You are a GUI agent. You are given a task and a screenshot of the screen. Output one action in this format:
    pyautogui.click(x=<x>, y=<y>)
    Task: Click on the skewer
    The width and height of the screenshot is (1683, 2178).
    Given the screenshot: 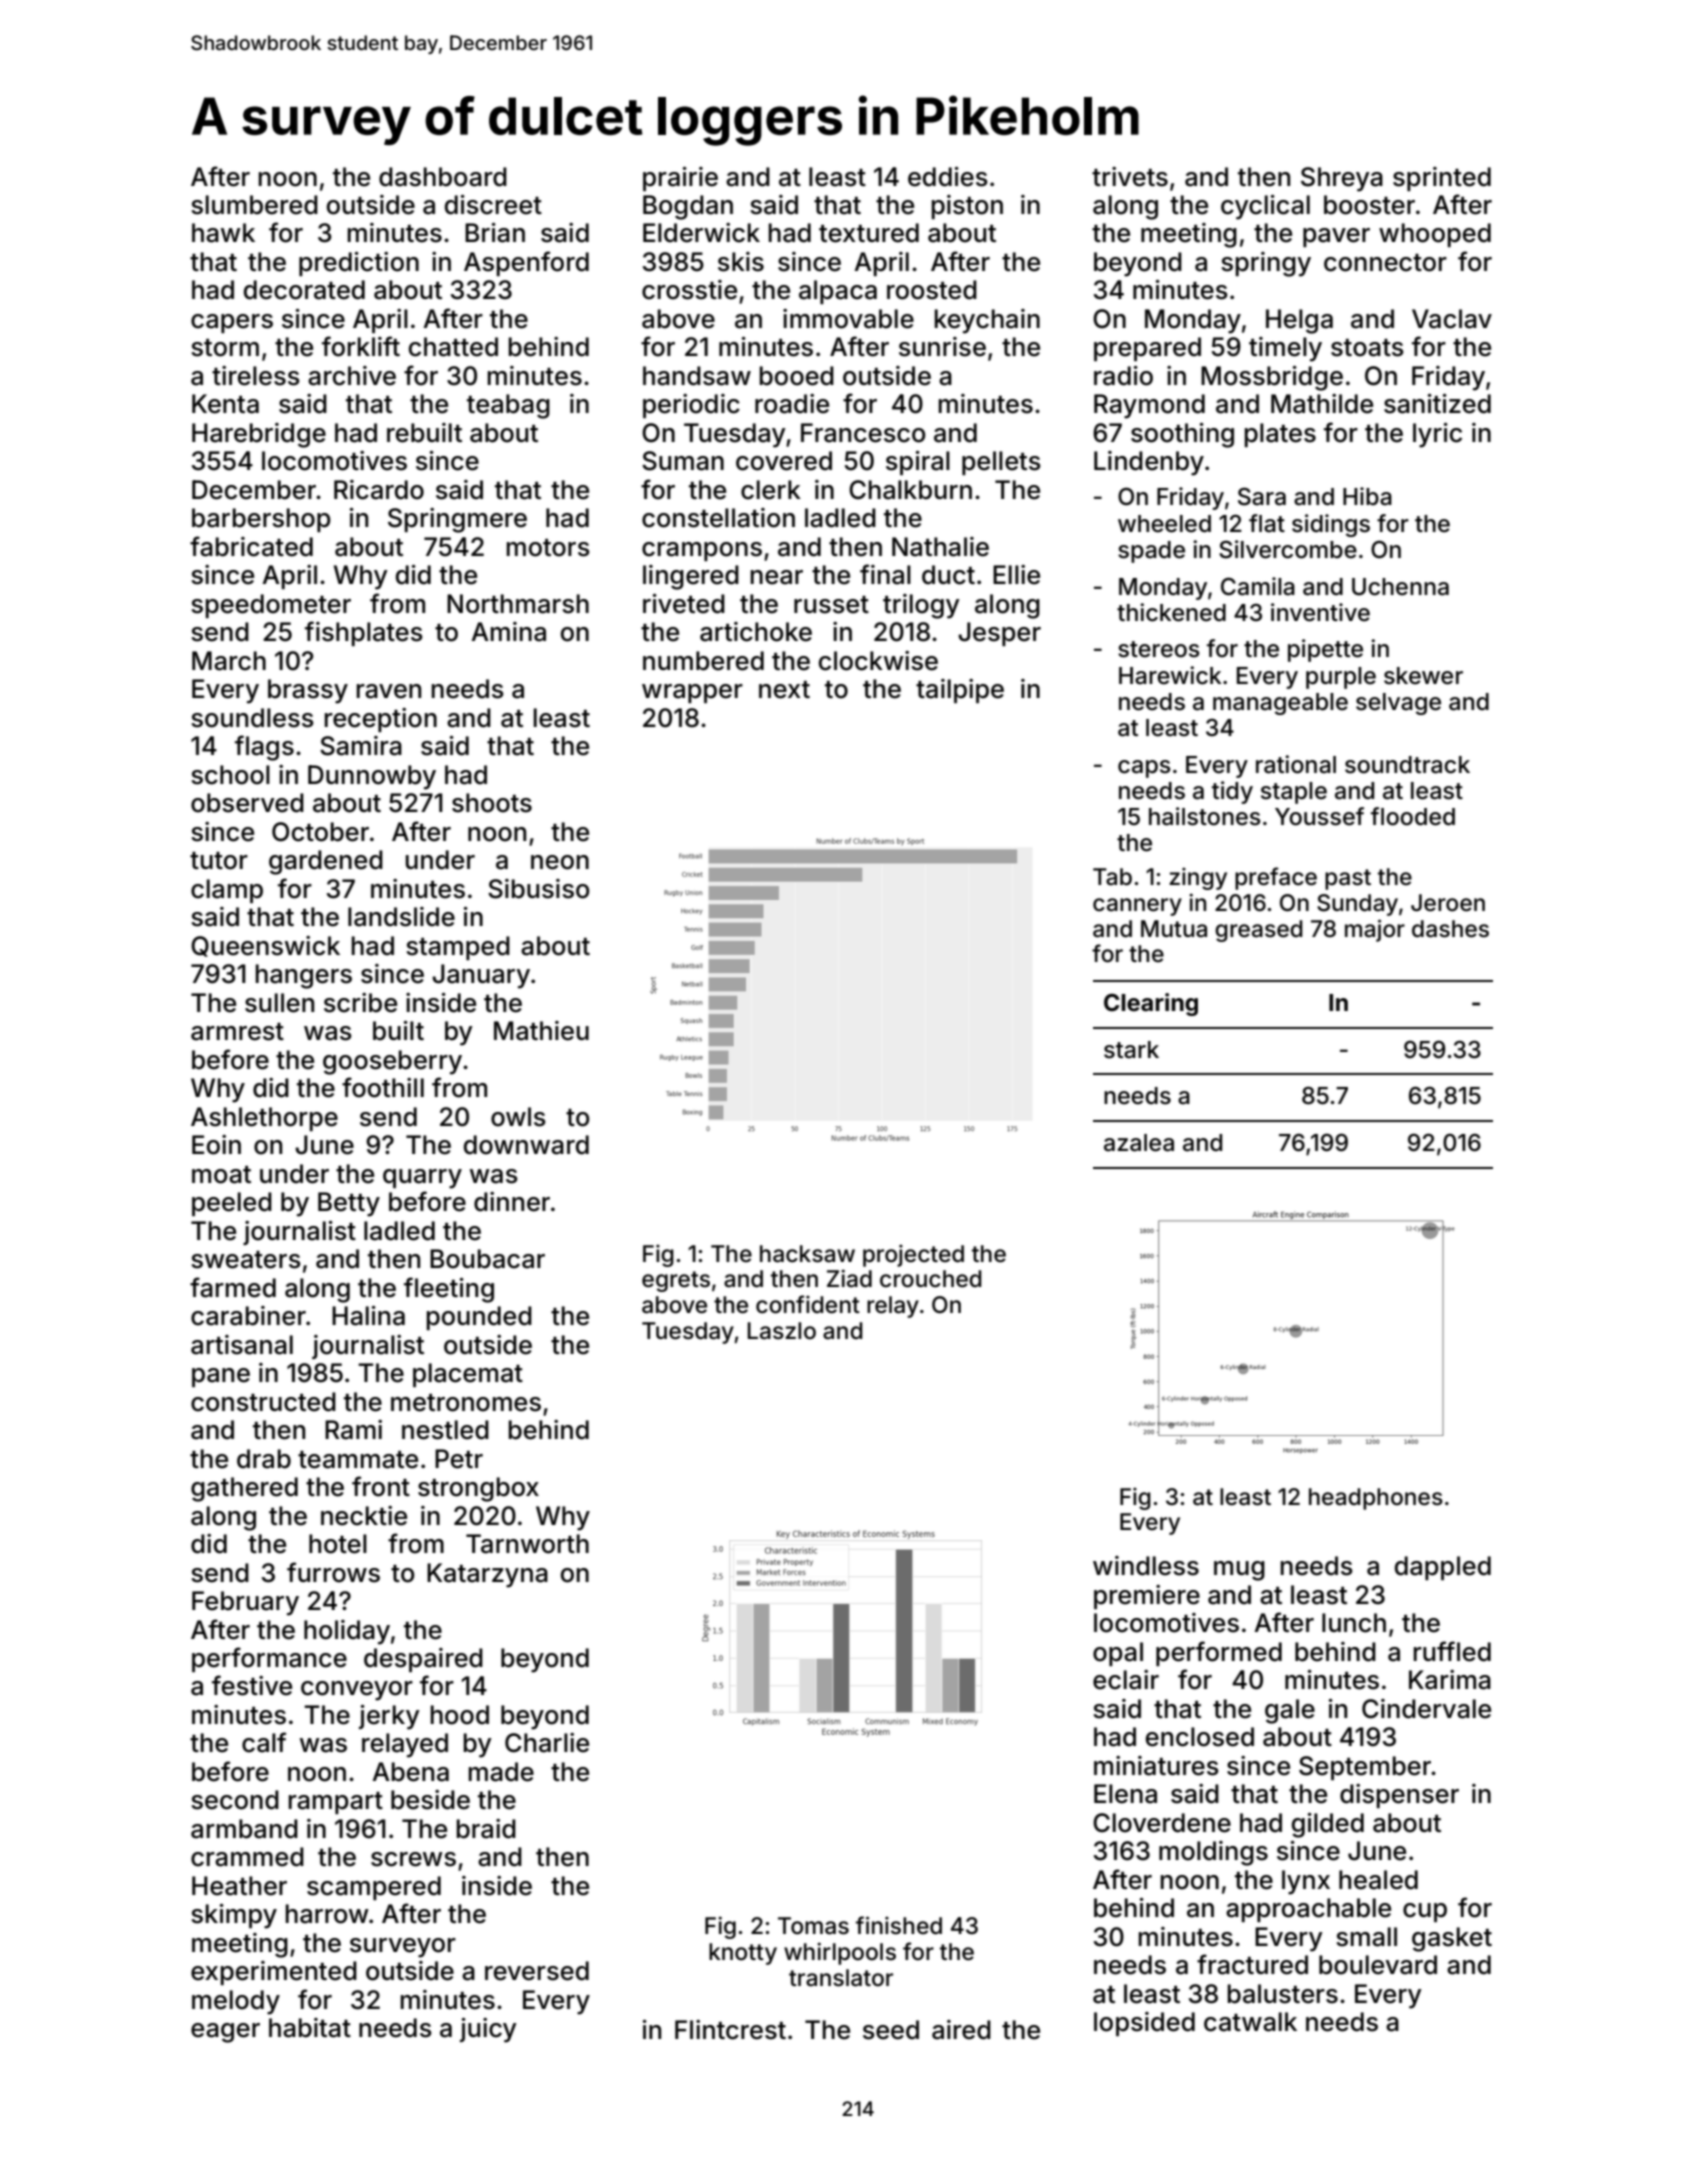 What is the action you would take?
    pyautogui.click(x=1423, y=676)
